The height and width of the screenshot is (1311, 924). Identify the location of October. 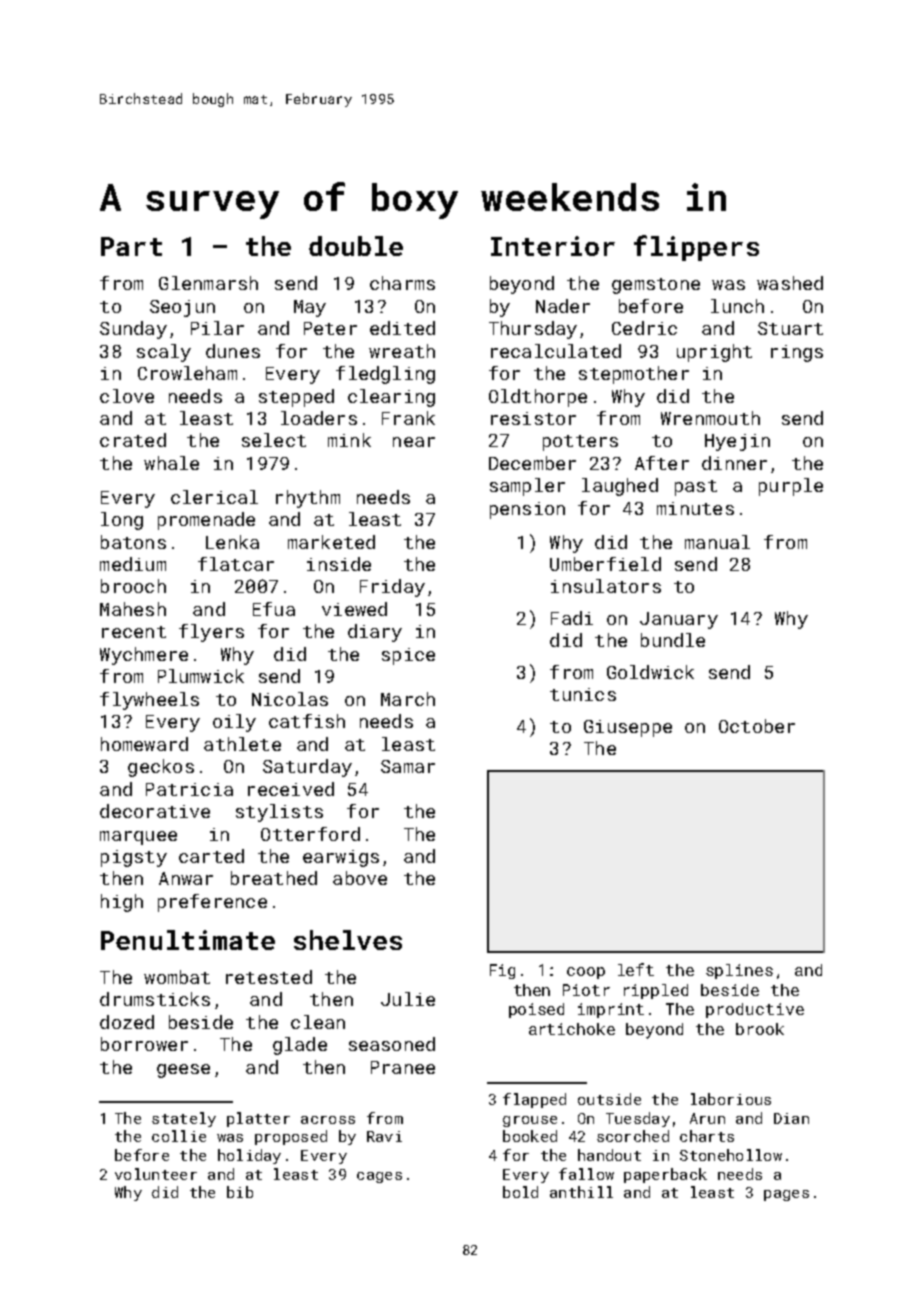
(757, 726).
